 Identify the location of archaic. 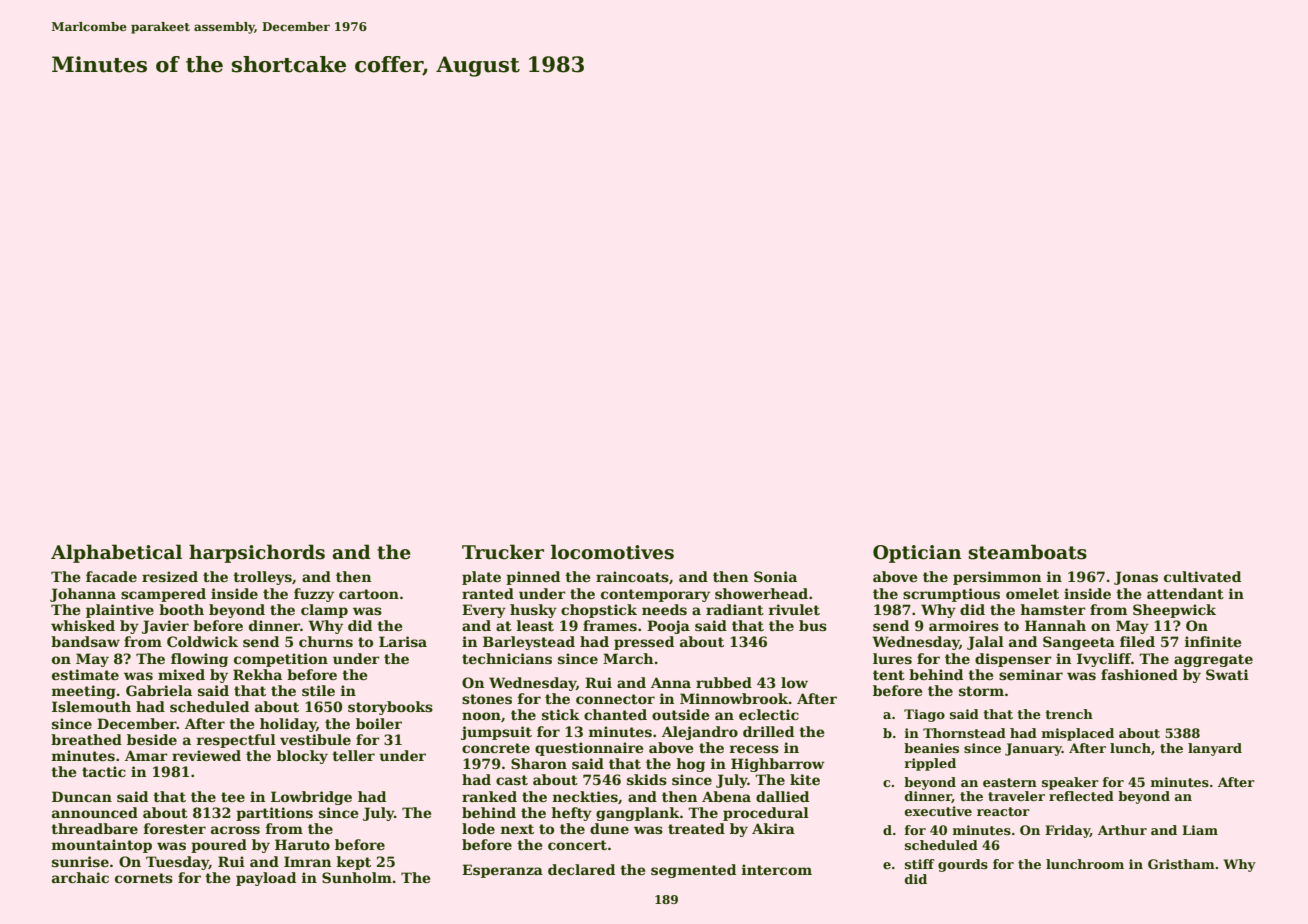
(80, 877).
